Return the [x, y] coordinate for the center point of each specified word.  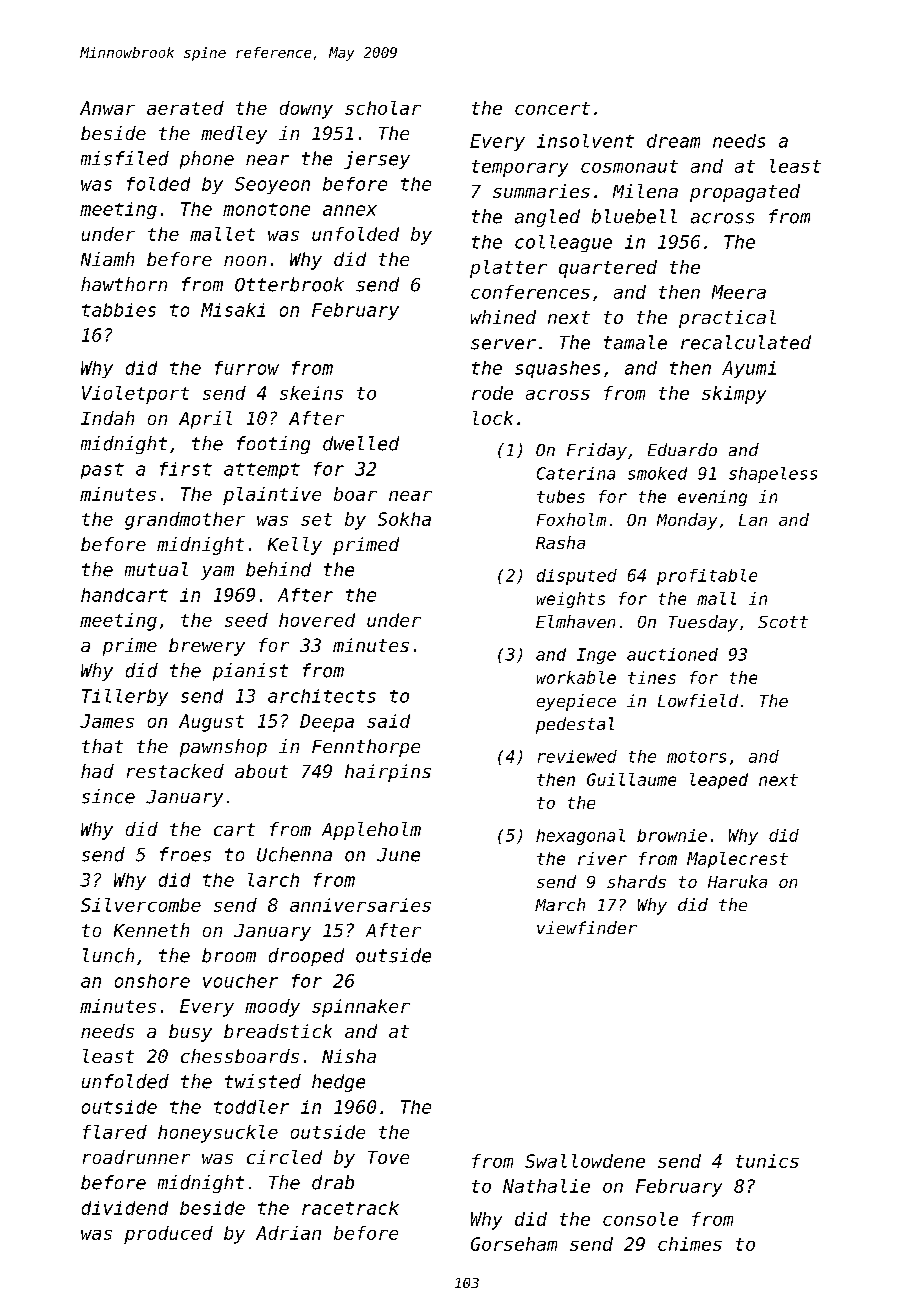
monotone [266, 209]
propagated [745, 193]
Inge [596, 656]
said [388, 721]
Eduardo [682, 449]
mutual [156, 569]
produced [168, 1235]
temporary [520, 168]
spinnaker [361, 1008]
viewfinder [587, 927]
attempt [262, 471]
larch [273, 880]
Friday [597, 451]
